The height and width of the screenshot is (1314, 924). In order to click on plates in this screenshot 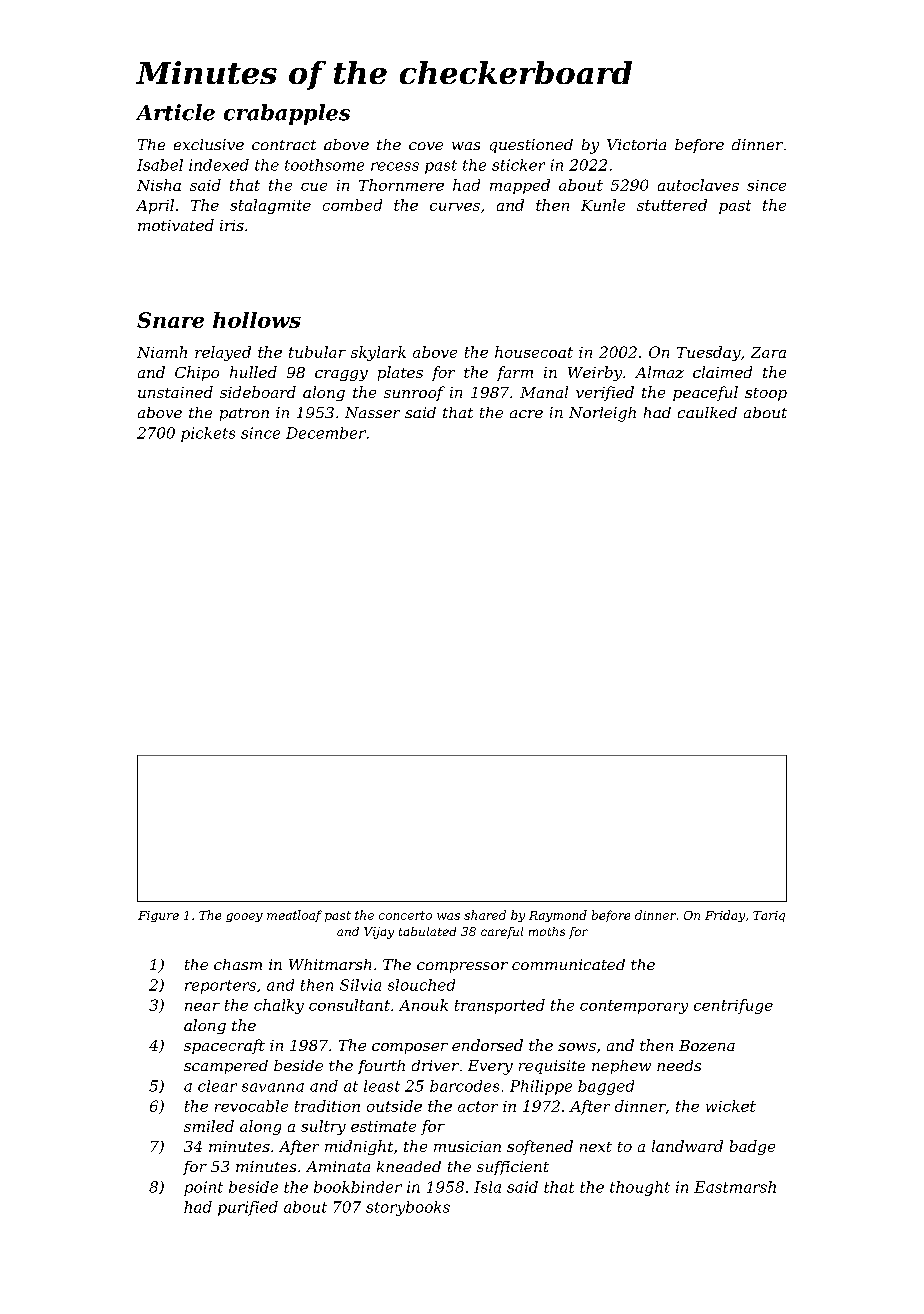, I will do `click(400, 373)`.
